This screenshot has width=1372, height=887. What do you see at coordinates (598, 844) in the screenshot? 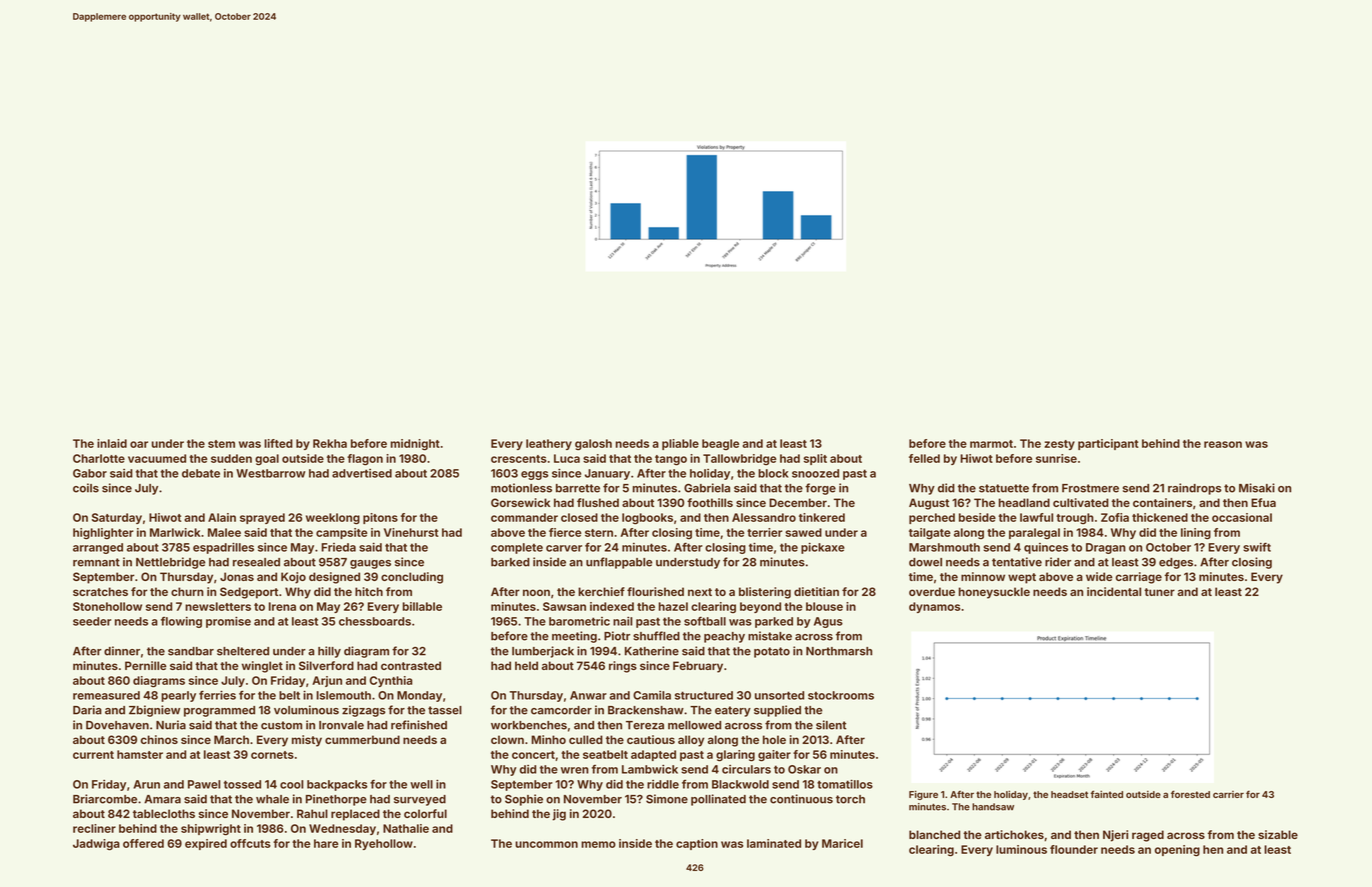
I see `memo` at bounding box center [598, 844].
